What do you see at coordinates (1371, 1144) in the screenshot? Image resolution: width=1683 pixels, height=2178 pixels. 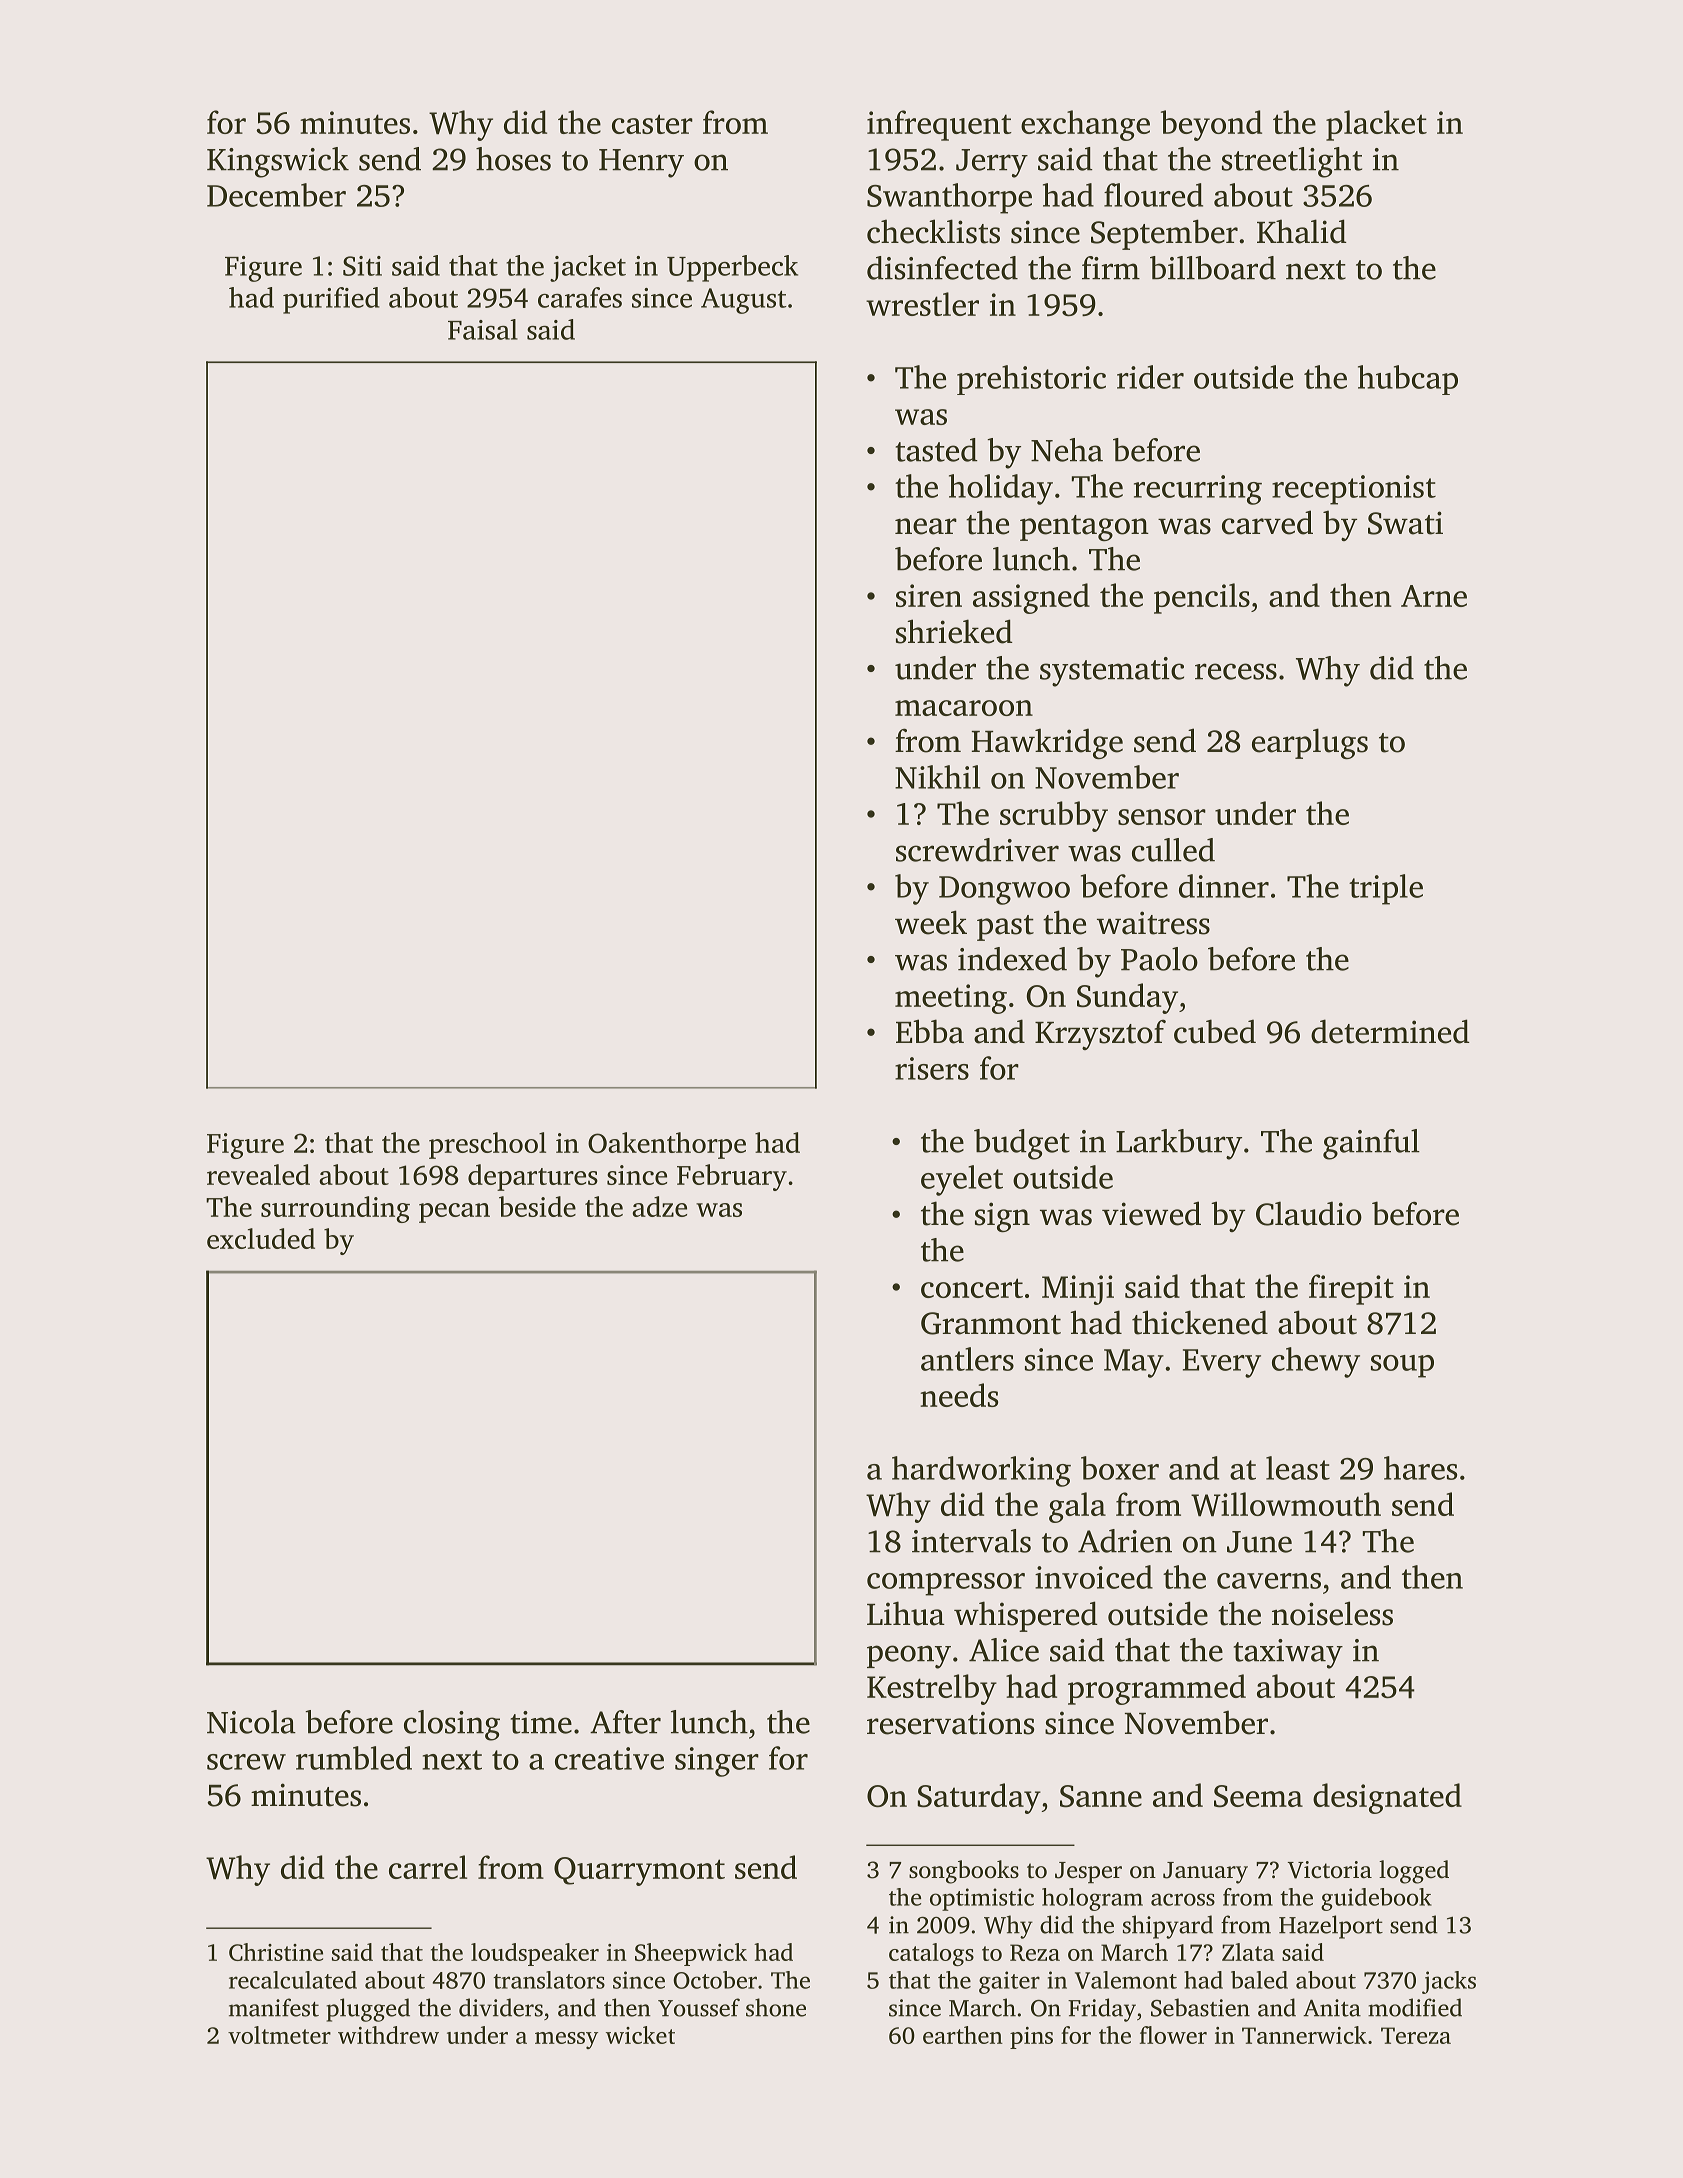 I see `gainful` at bounding box center [1371, 1144].
